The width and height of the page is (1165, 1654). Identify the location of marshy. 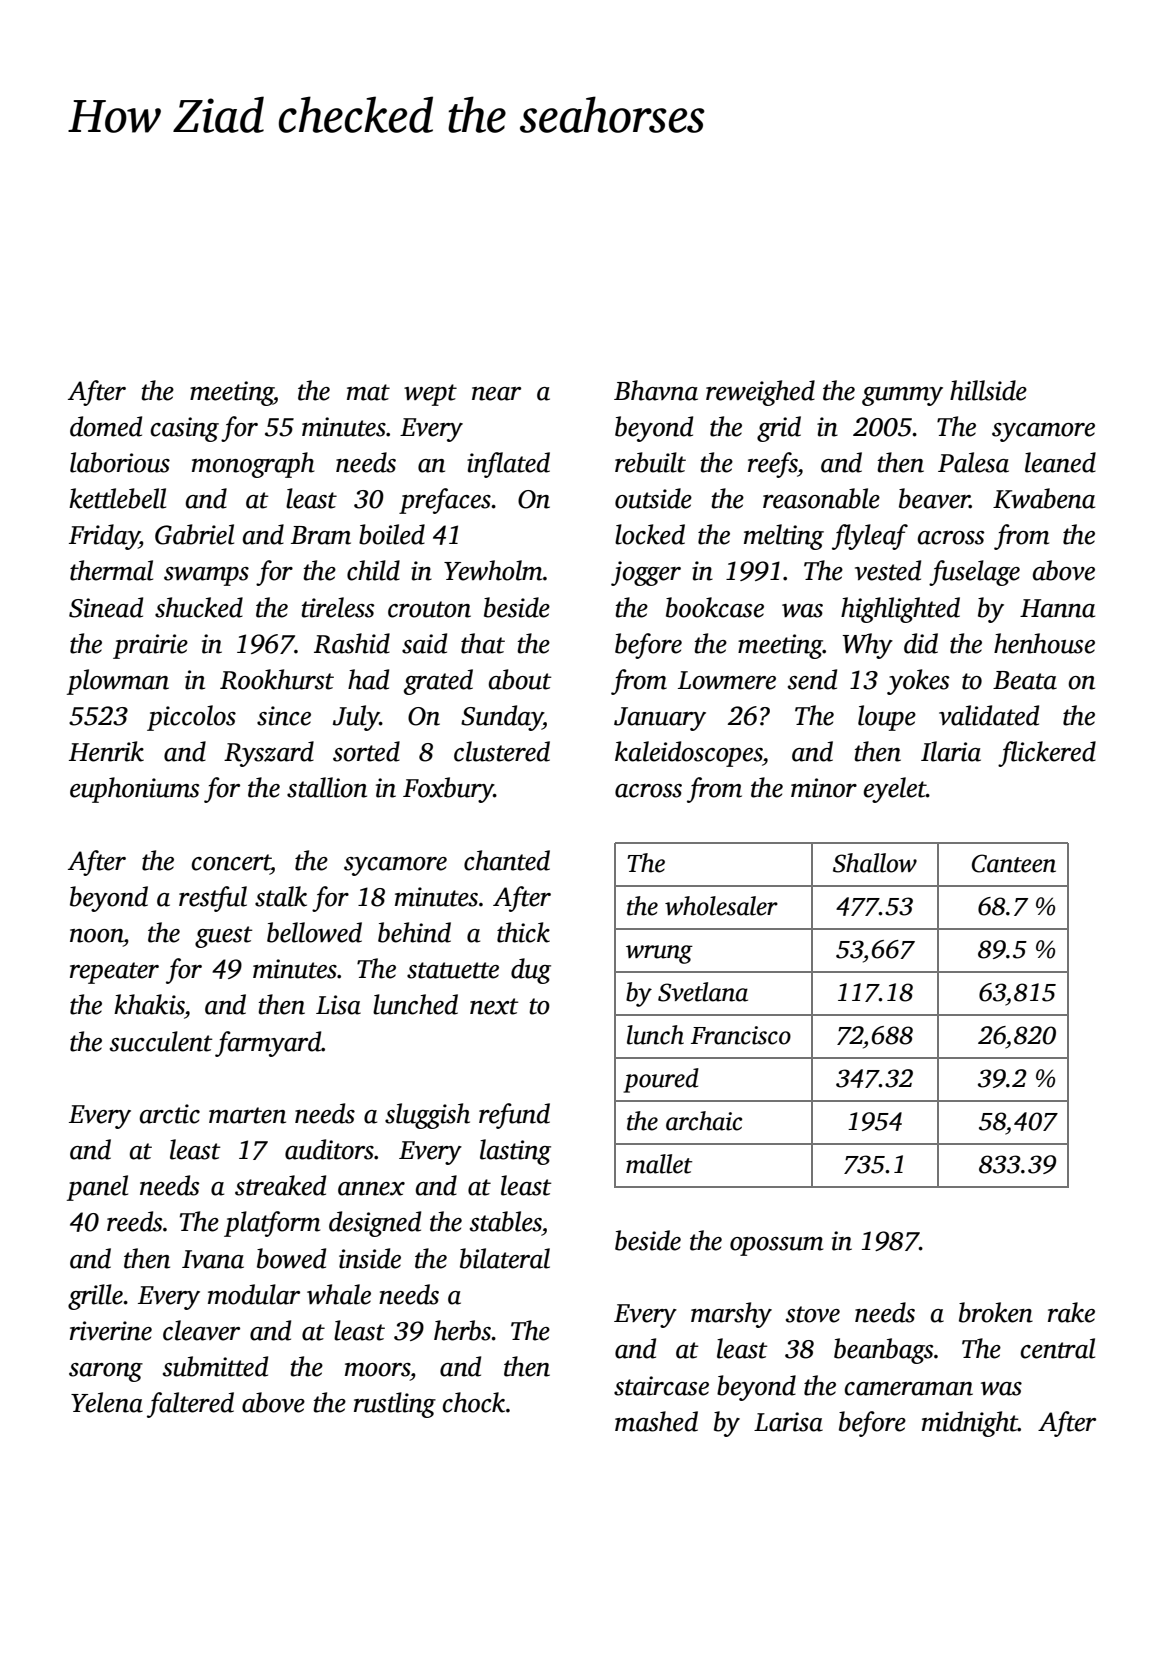
(731, 1315).
